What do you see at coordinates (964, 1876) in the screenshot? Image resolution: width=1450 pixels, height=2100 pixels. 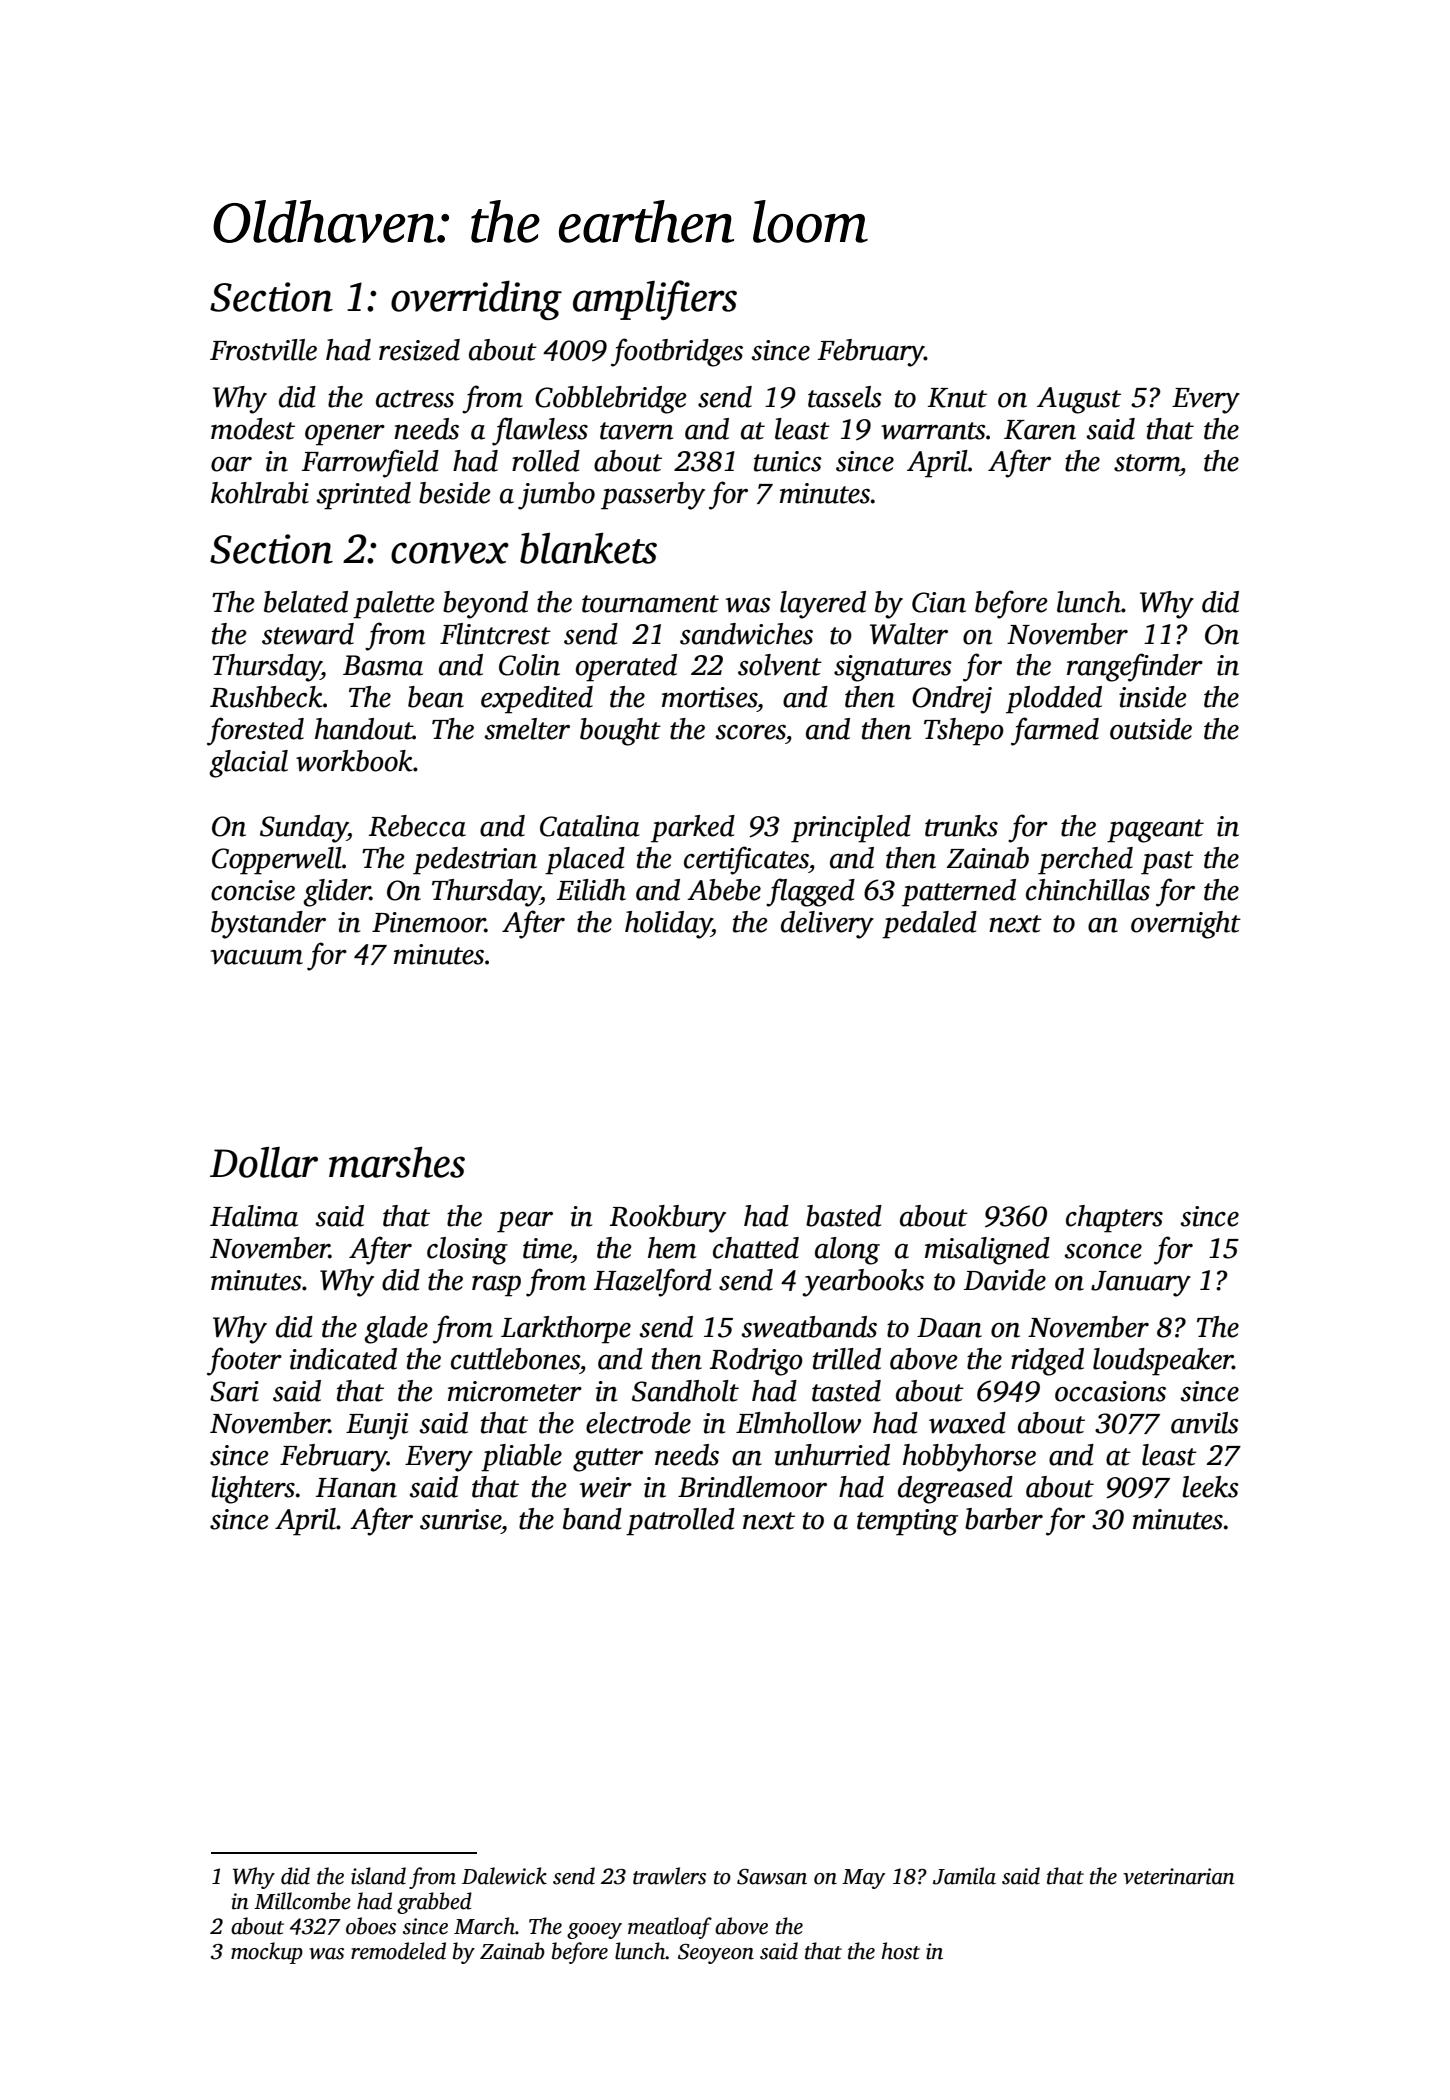 I see `Jamila` at bounding box center [964, 1876].
